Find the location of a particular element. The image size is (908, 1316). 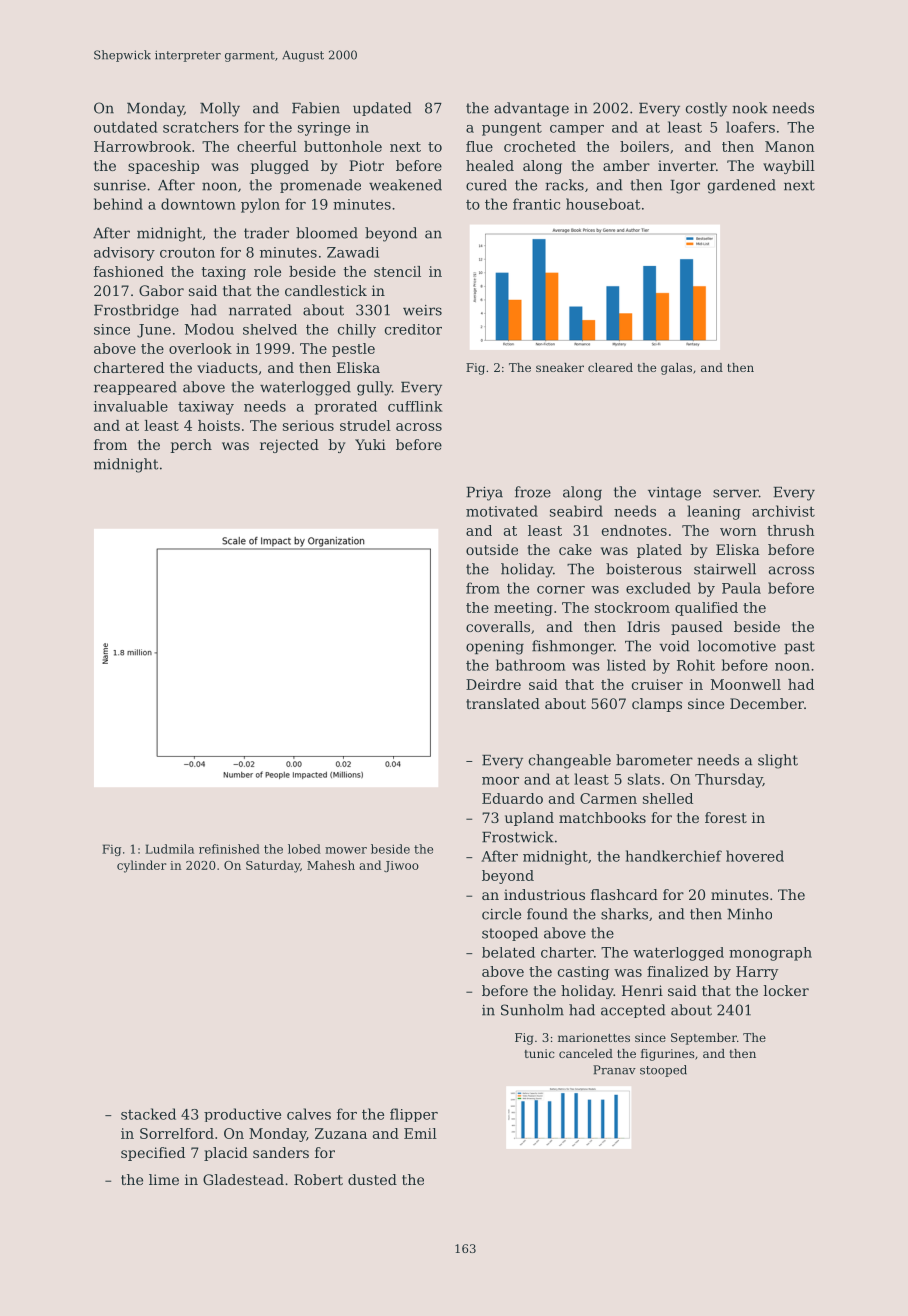

costly is located at coordinates (706, 109).
